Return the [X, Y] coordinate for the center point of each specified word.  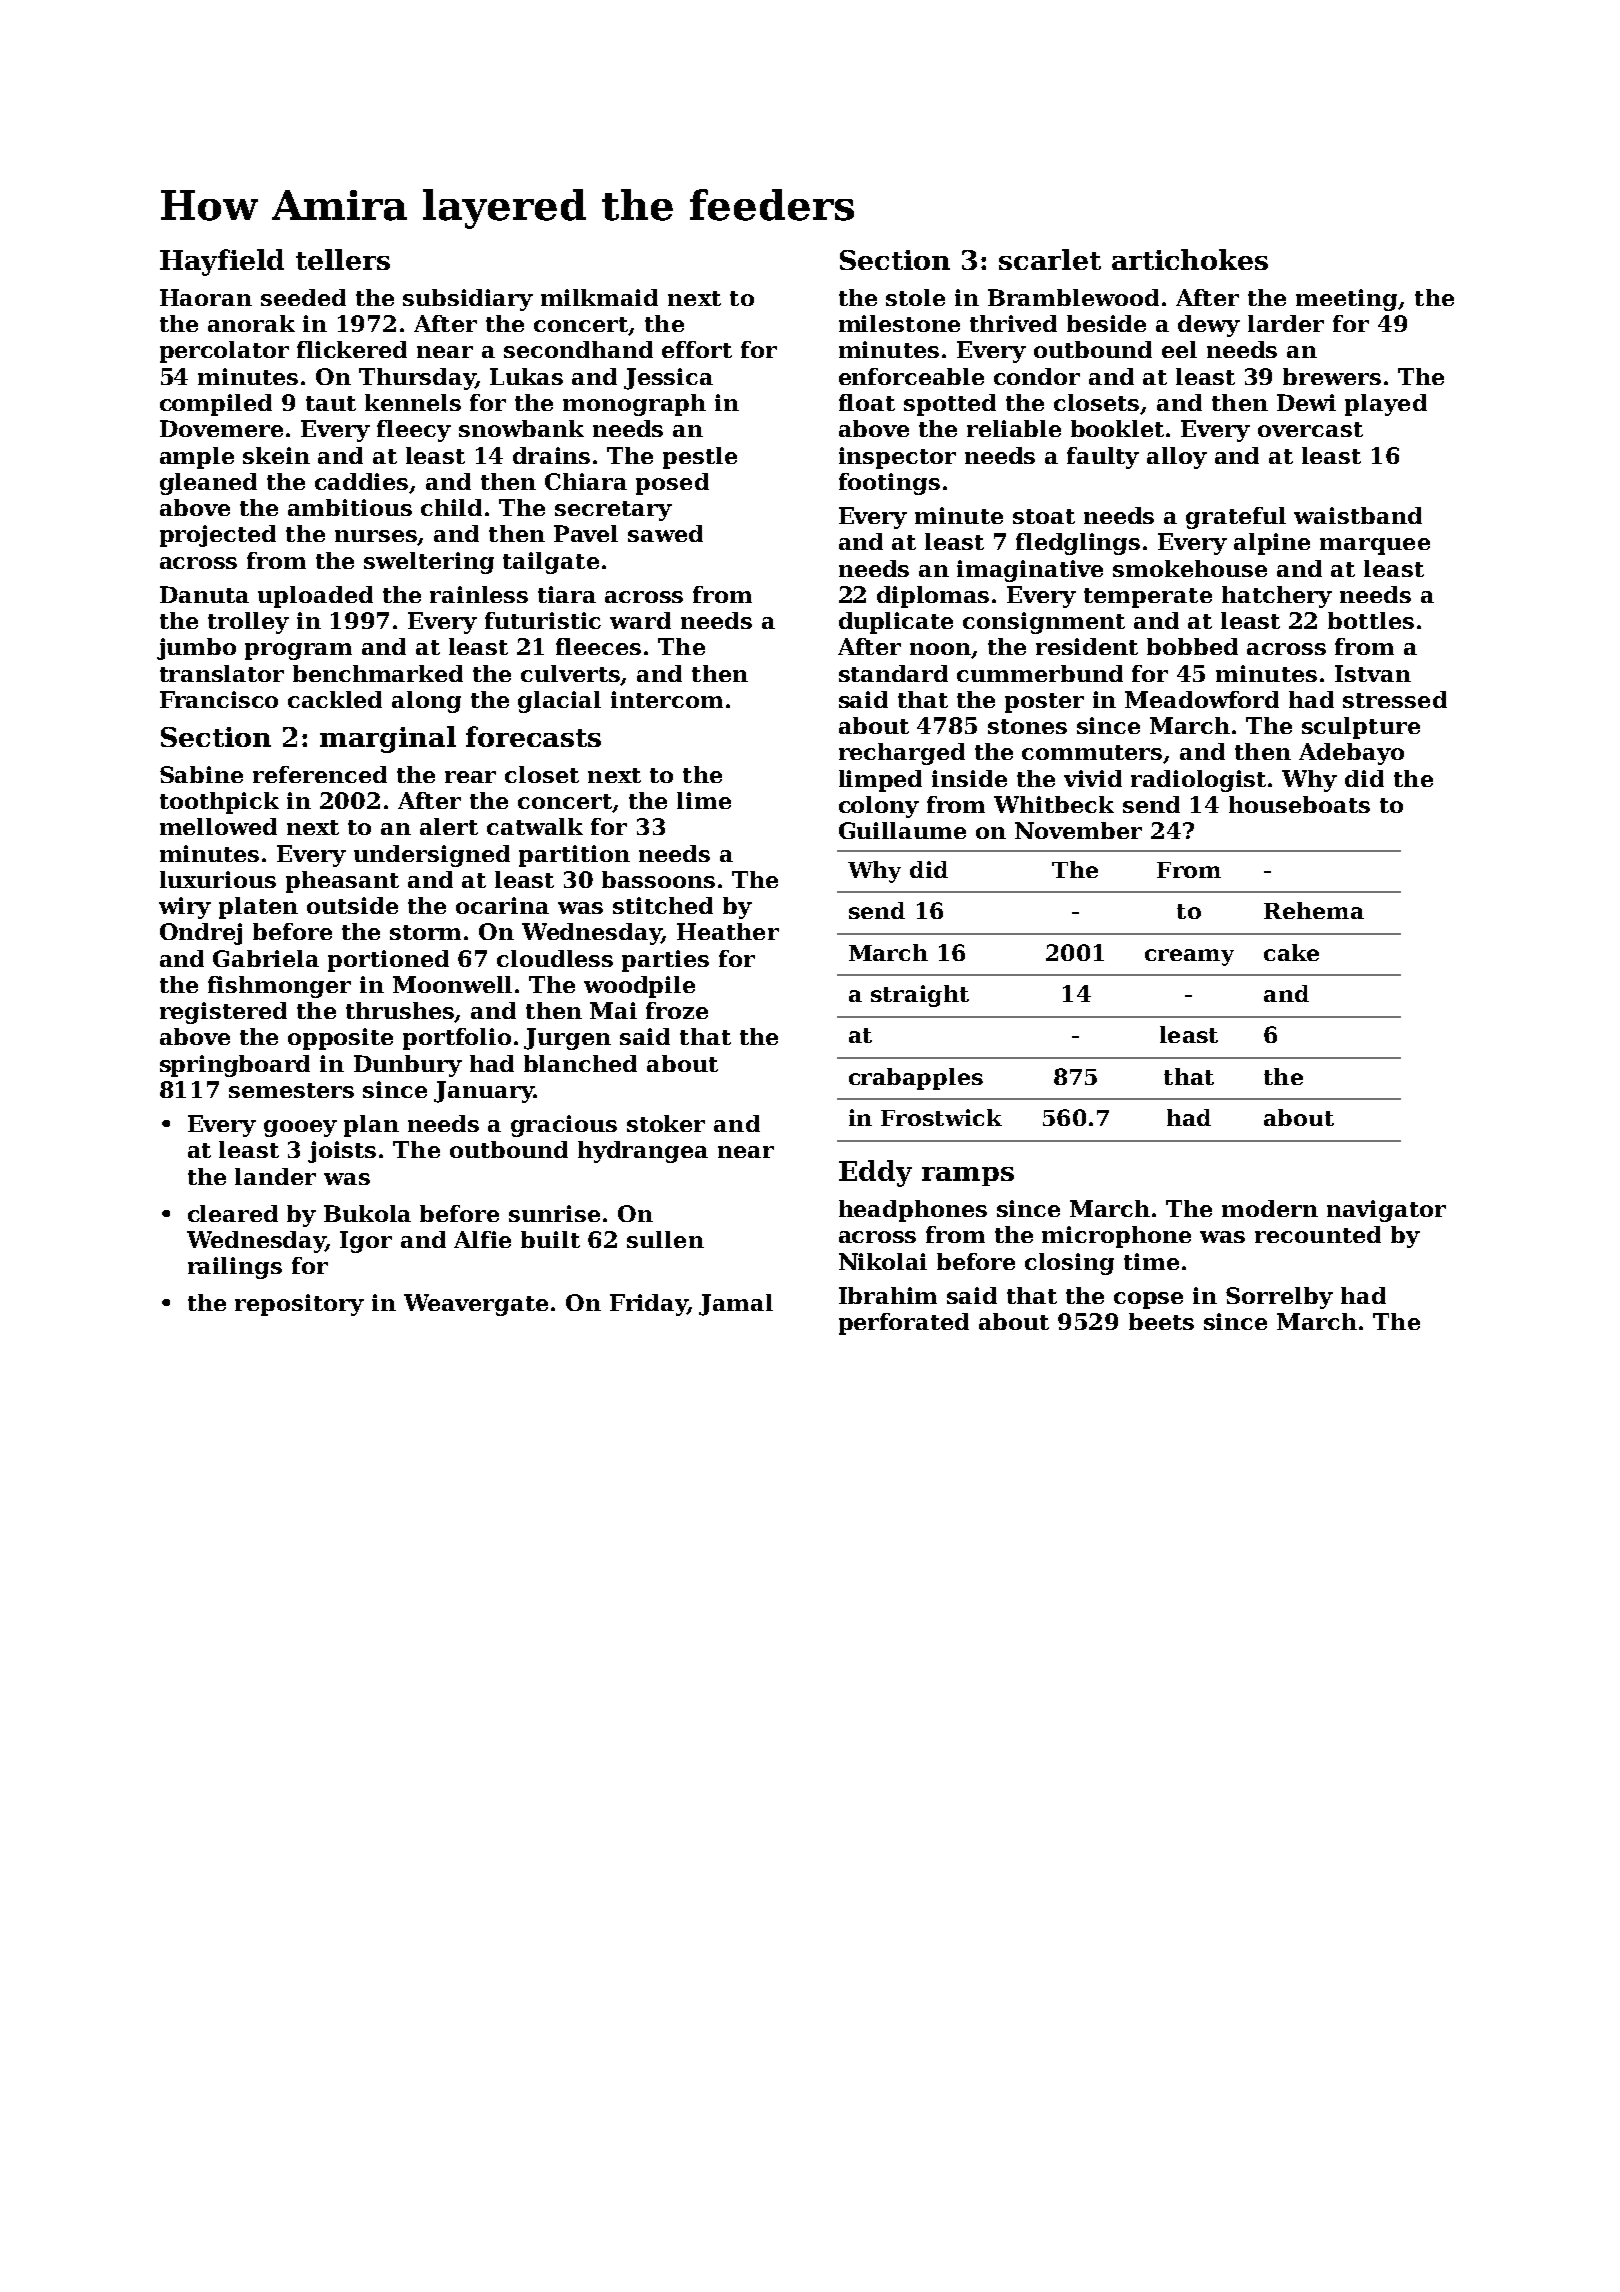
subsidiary [468, 300]
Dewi [1306, 402]
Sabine [201, 774]
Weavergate [476, 1305]
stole [915, 297]
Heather [728, 931]
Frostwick [941, 1117]
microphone [1116, 1237]
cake [1291, 952]
